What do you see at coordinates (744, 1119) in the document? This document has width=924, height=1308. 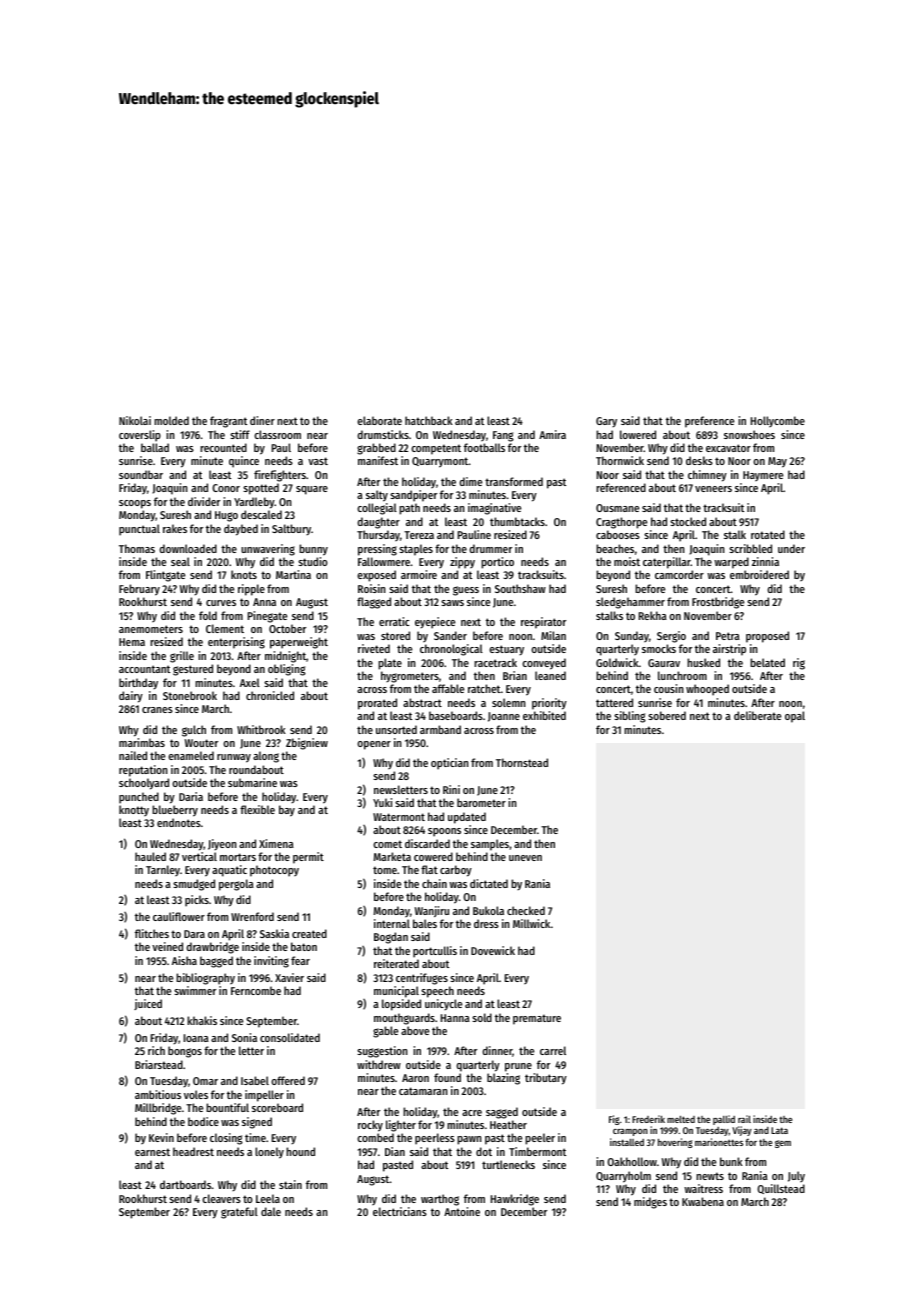 I see `rail` at bounding box center [744, 1119].
